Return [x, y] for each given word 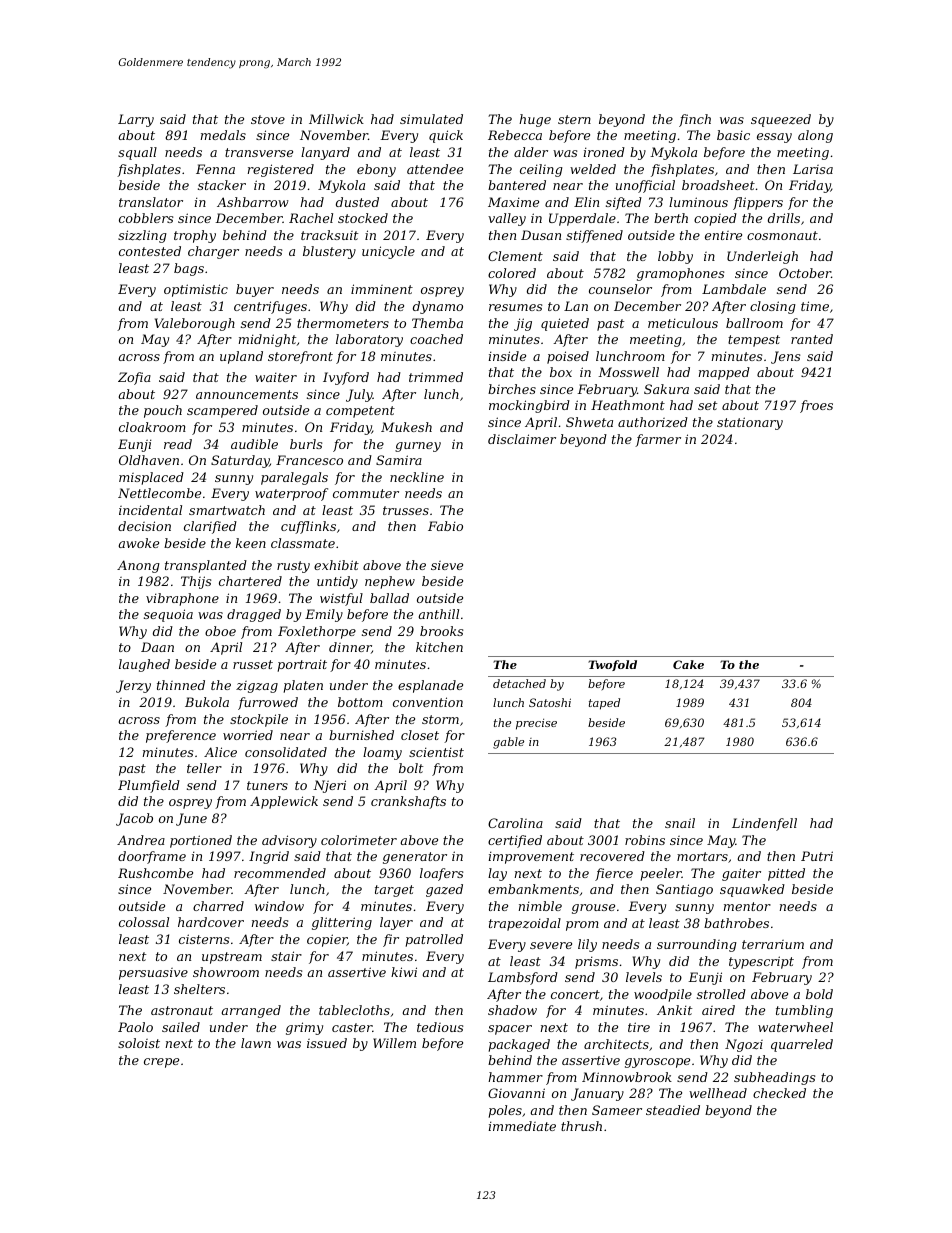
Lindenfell [764, 824]
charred [218, 906]
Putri [817, 856]
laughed [144, 665]
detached [519, 683]
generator [415, 858]
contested [150, 251]
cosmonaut [782, 235]
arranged [251, 1011]
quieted [565, 324]
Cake [688, 664]
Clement [515, 256]
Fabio [445, 526]
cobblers [146, 218]
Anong [138, 566]
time [815, 306]
